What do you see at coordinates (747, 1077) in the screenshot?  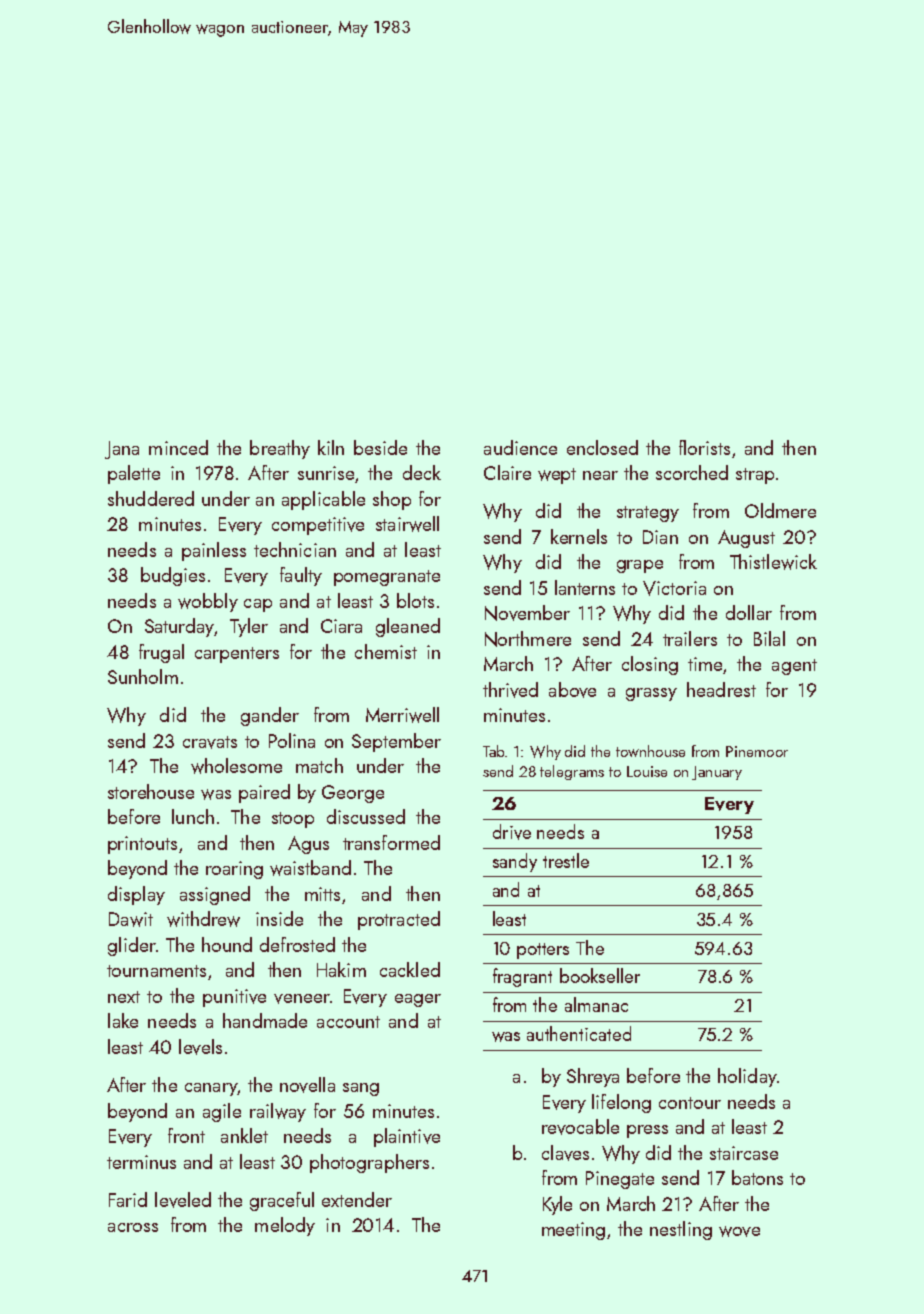 I see `holiday` at bounding box center [747, 1077].
